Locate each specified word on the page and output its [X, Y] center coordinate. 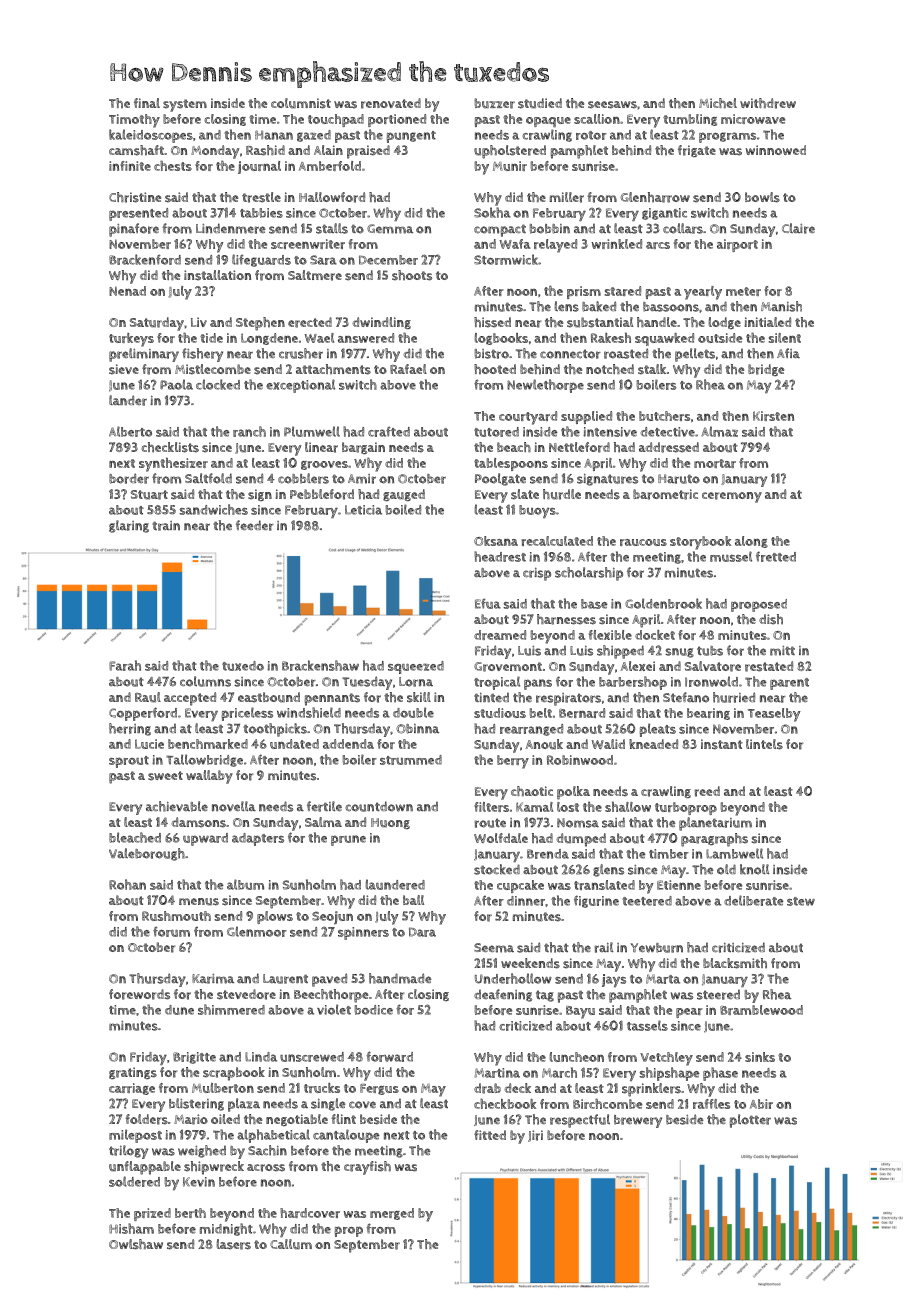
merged [392, 1214]
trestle [261, 197]
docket [655, 635]
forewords [139, 994]
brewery [638, 1121]
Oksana [496, 541]
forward [389, 1056]
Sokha [492, 212]
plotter [750, 1121]
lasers [234, 1244]
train [166, 526]
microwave [753, 119]
